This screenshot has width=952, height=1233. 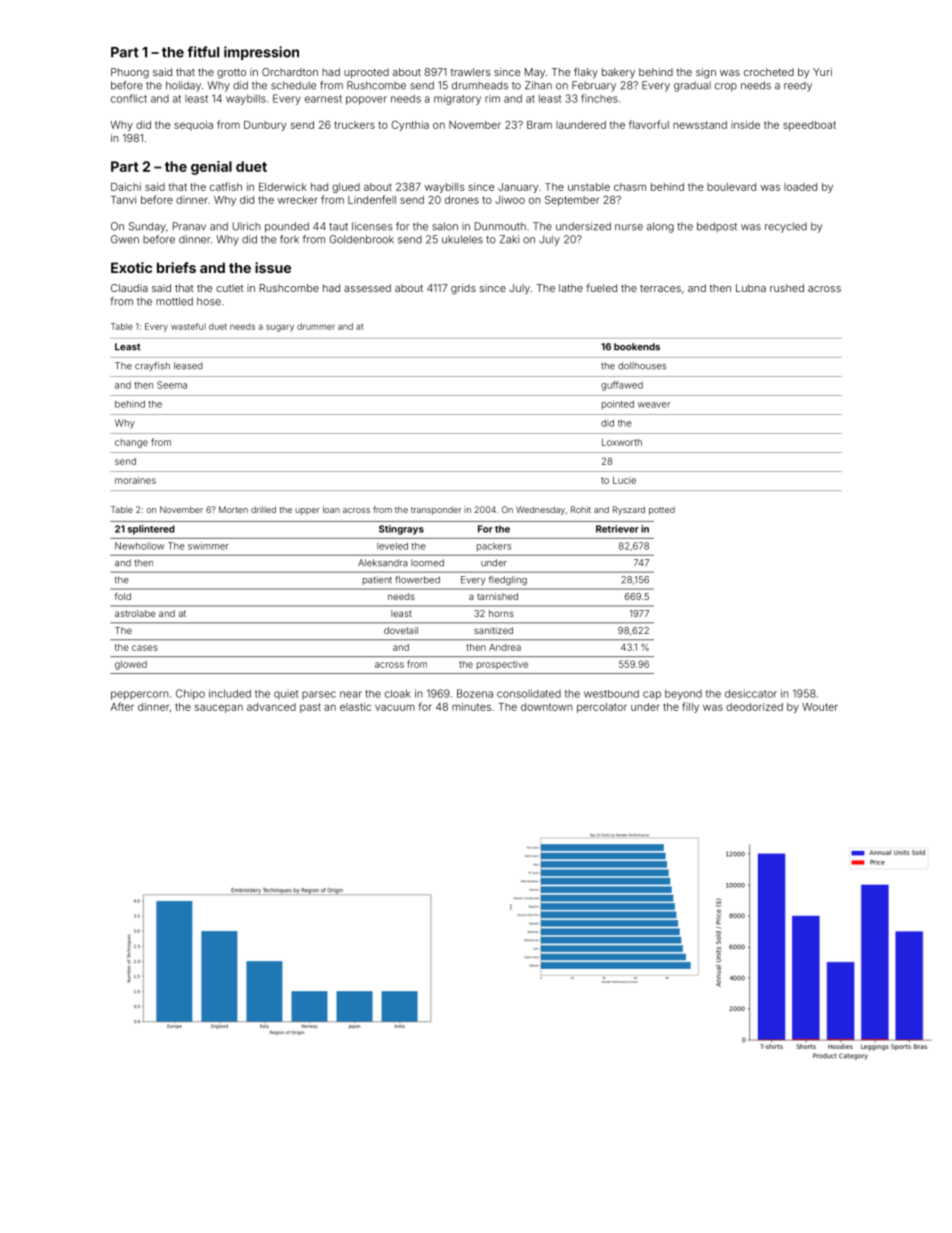 I want to click on Wouter, so click(x=820, y=707).
